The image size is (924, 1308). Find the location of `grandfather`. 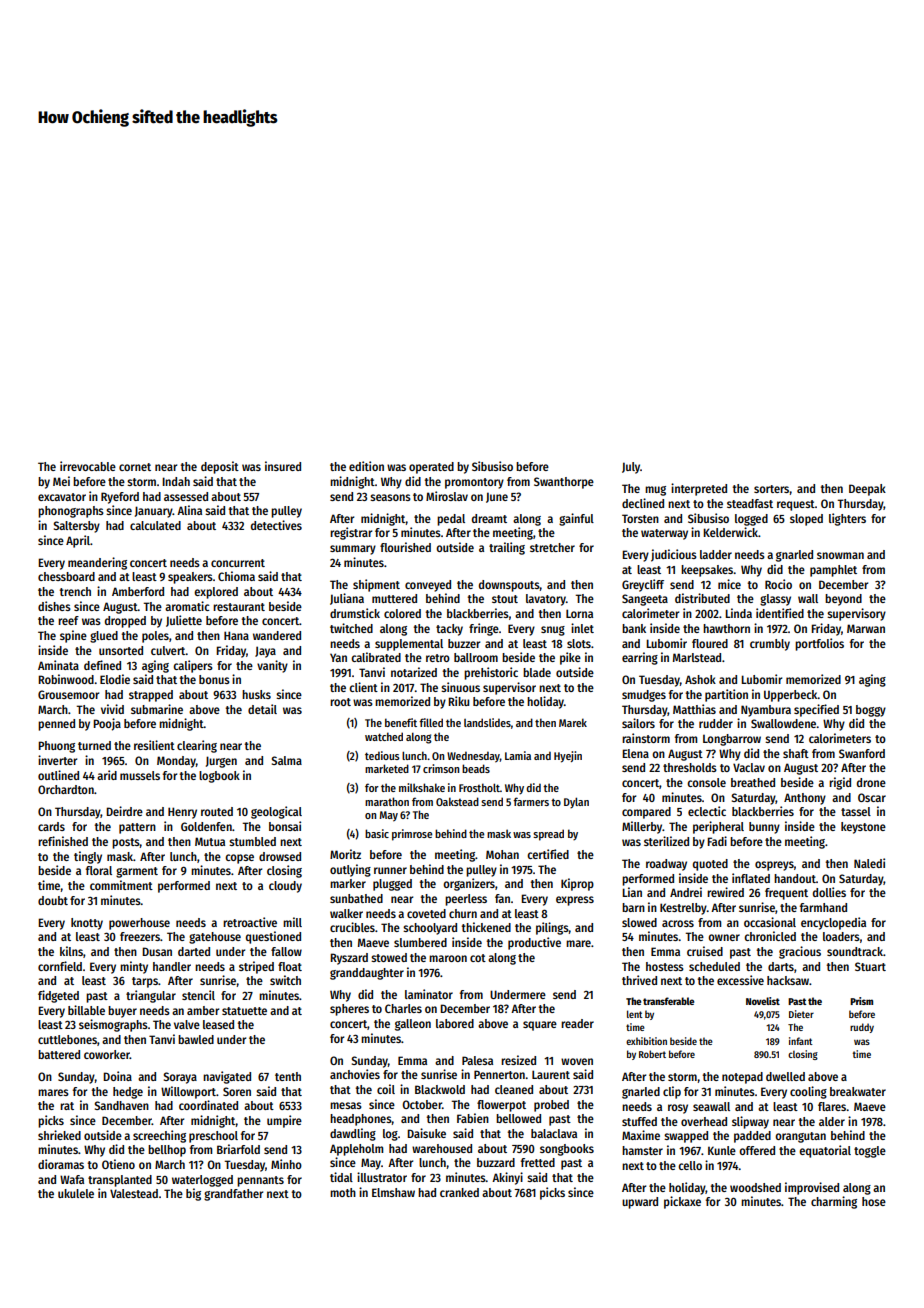

grandfather is located at coordinates (233, 1195).
